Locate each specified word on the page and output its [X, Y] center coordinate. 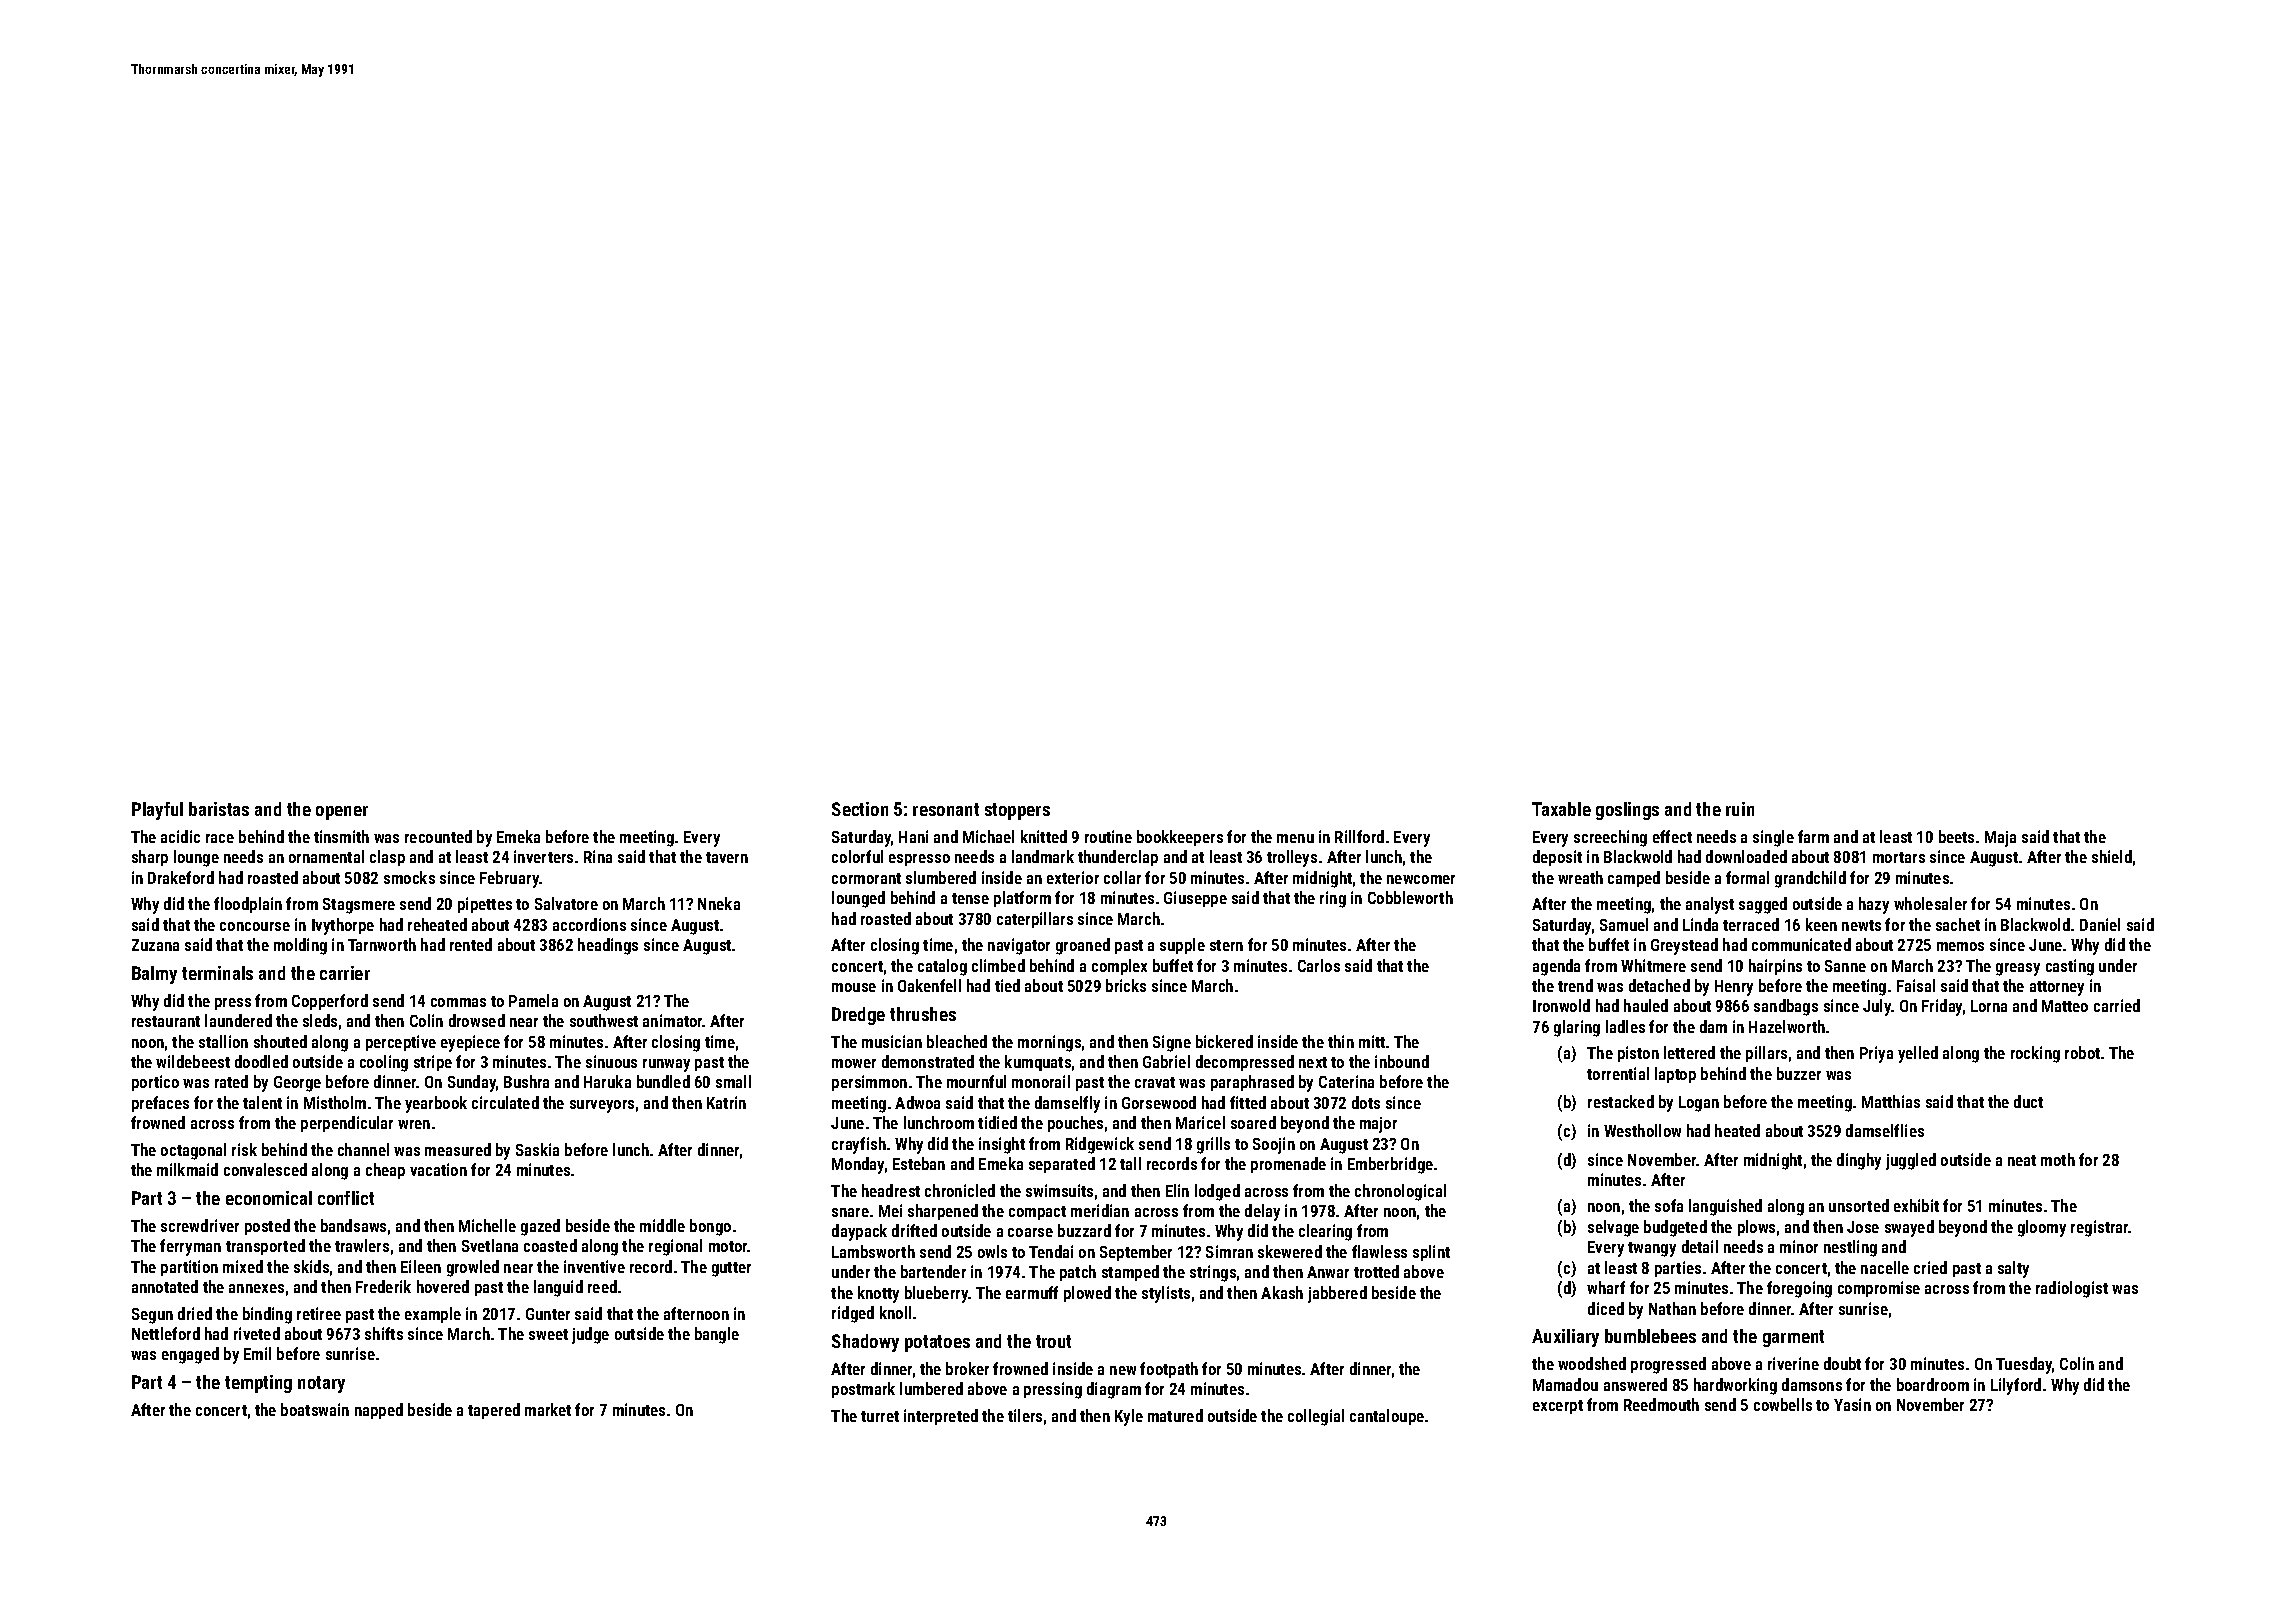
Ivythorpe [343, 926]
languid [558, 1288]
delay [1262, 1212]
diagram [1114, 1390]
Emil [257, 1353]
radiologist [2072, 1289]
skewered [1290, 1251]
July [1877, 1007]
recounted [438, 836]
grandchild [1810, 879]
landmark [1043, 856]
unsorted [1859, 1205]
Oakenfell [929, 985]
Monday [858, 1165]
